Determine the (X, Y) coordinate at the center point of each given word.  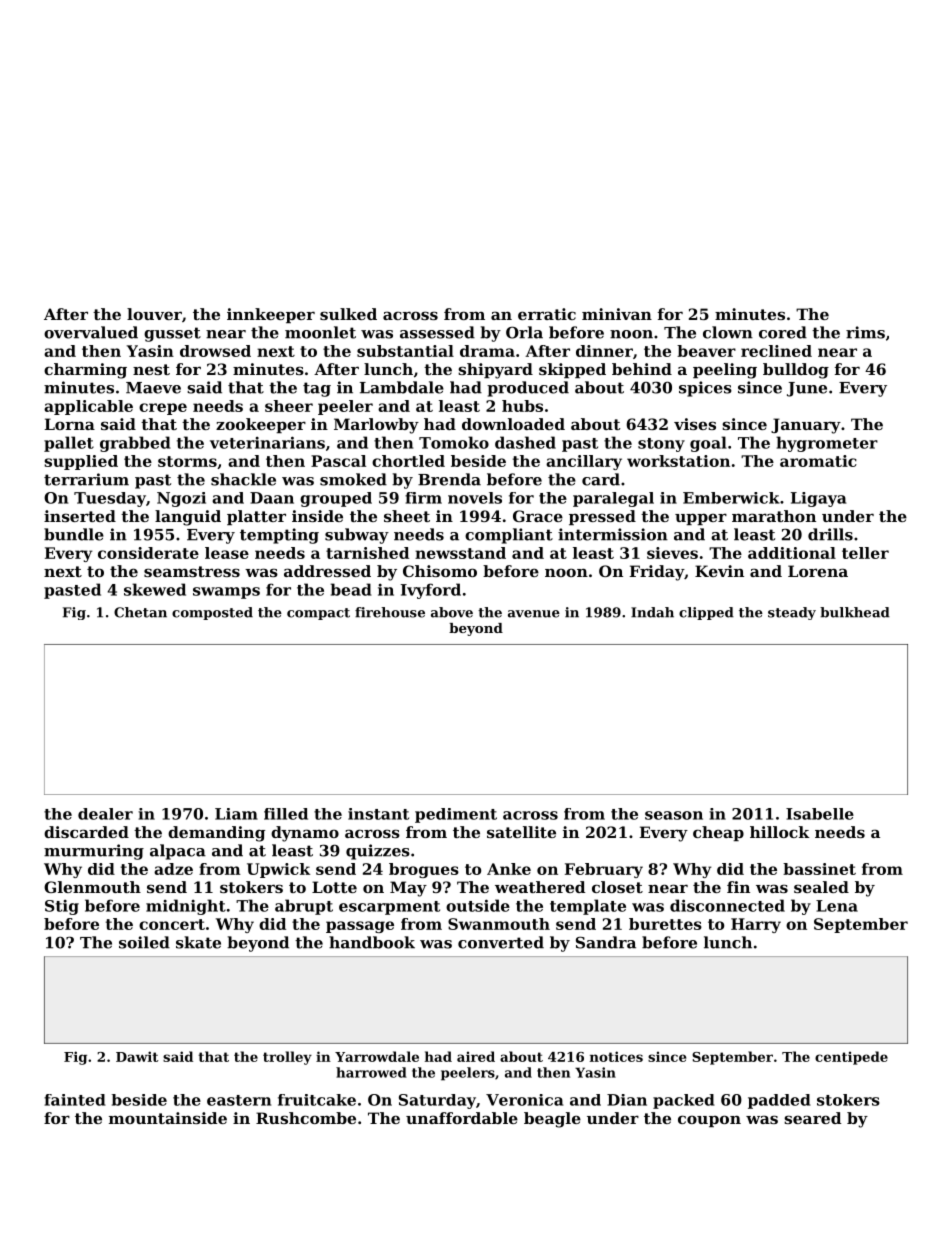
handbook (372, 942)
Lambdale (402, 387)
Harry (756, 925)
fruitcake (317, 1100)
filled (286, 814)
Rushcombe (306, 1118)
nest (151, 369)
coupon (709, 1121)
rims (865, 332)
